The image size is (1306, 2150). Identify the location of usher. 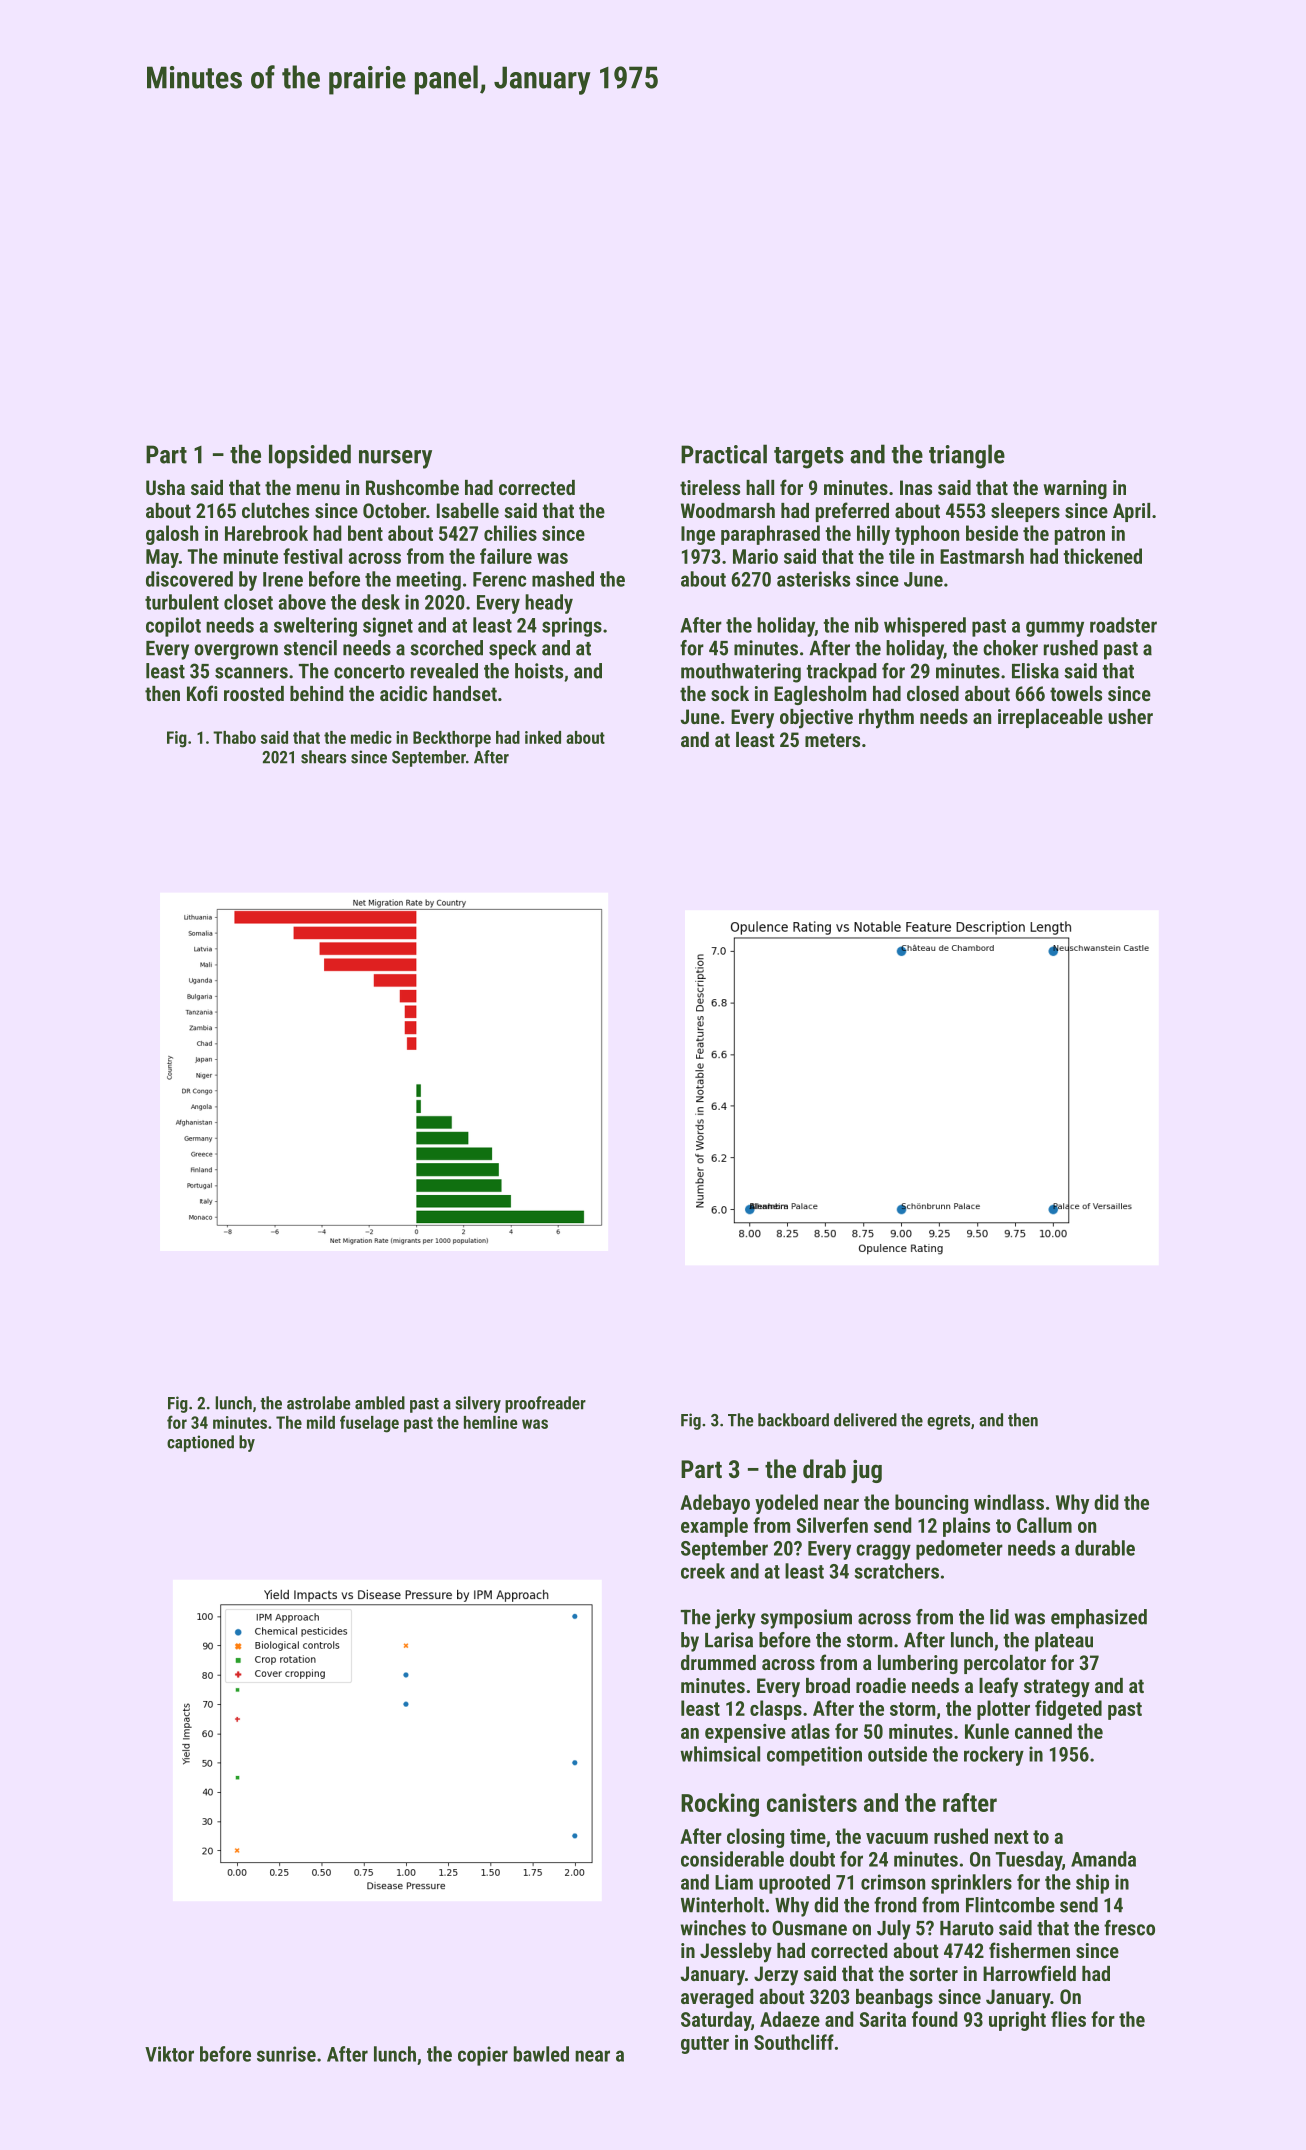
(1130, 716).
